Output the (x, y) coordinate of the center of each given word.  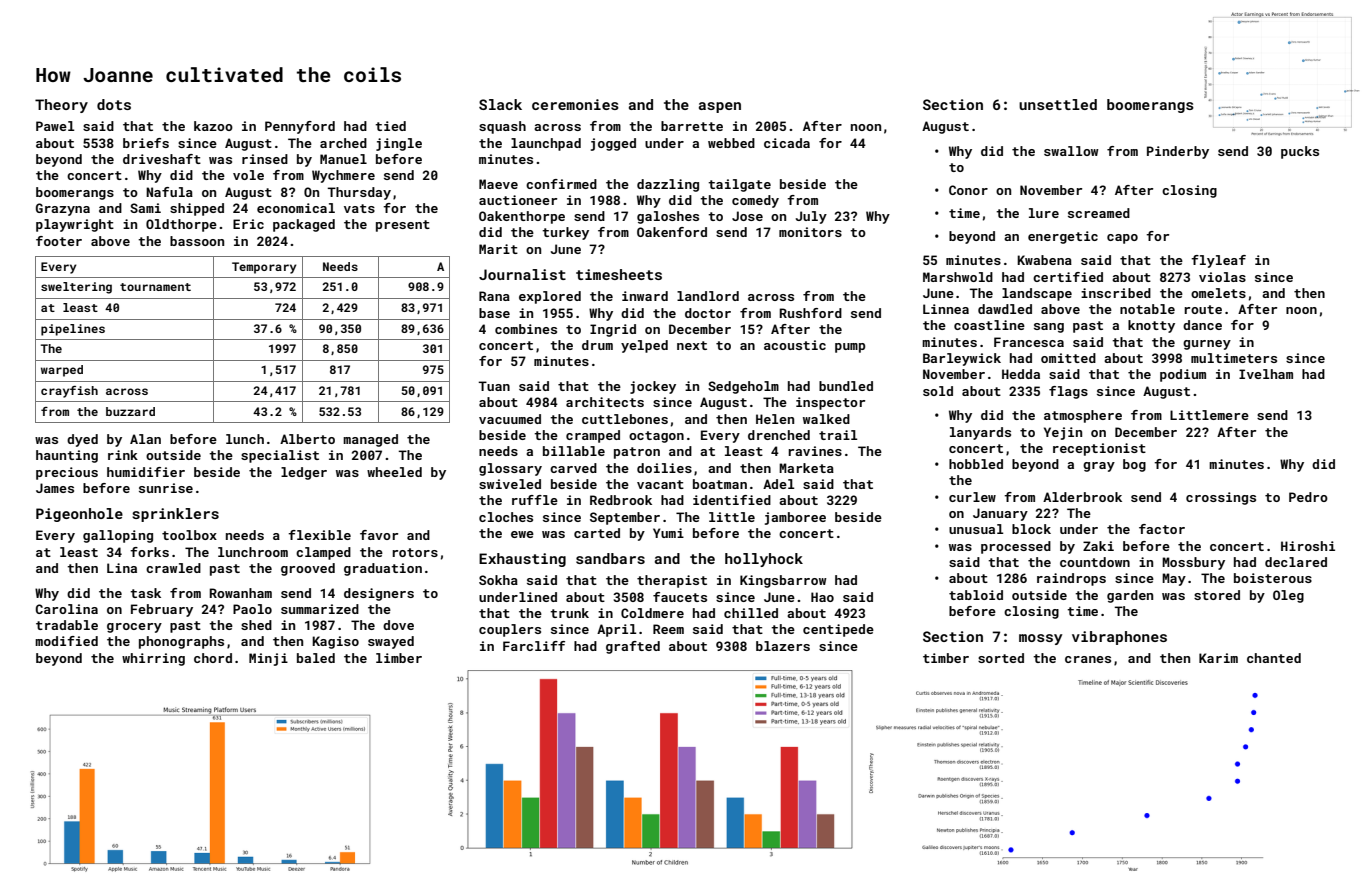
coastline (989, 325)
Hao (822, 597)
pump (850, 348)
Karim (1218, 658)
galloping (118, 536)
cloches (506, 517)
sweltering (76, 288)
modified (66, 641)
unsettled (1058, 104)
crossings (1221, 498)
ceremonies (575, 104)
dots (114, 104)
